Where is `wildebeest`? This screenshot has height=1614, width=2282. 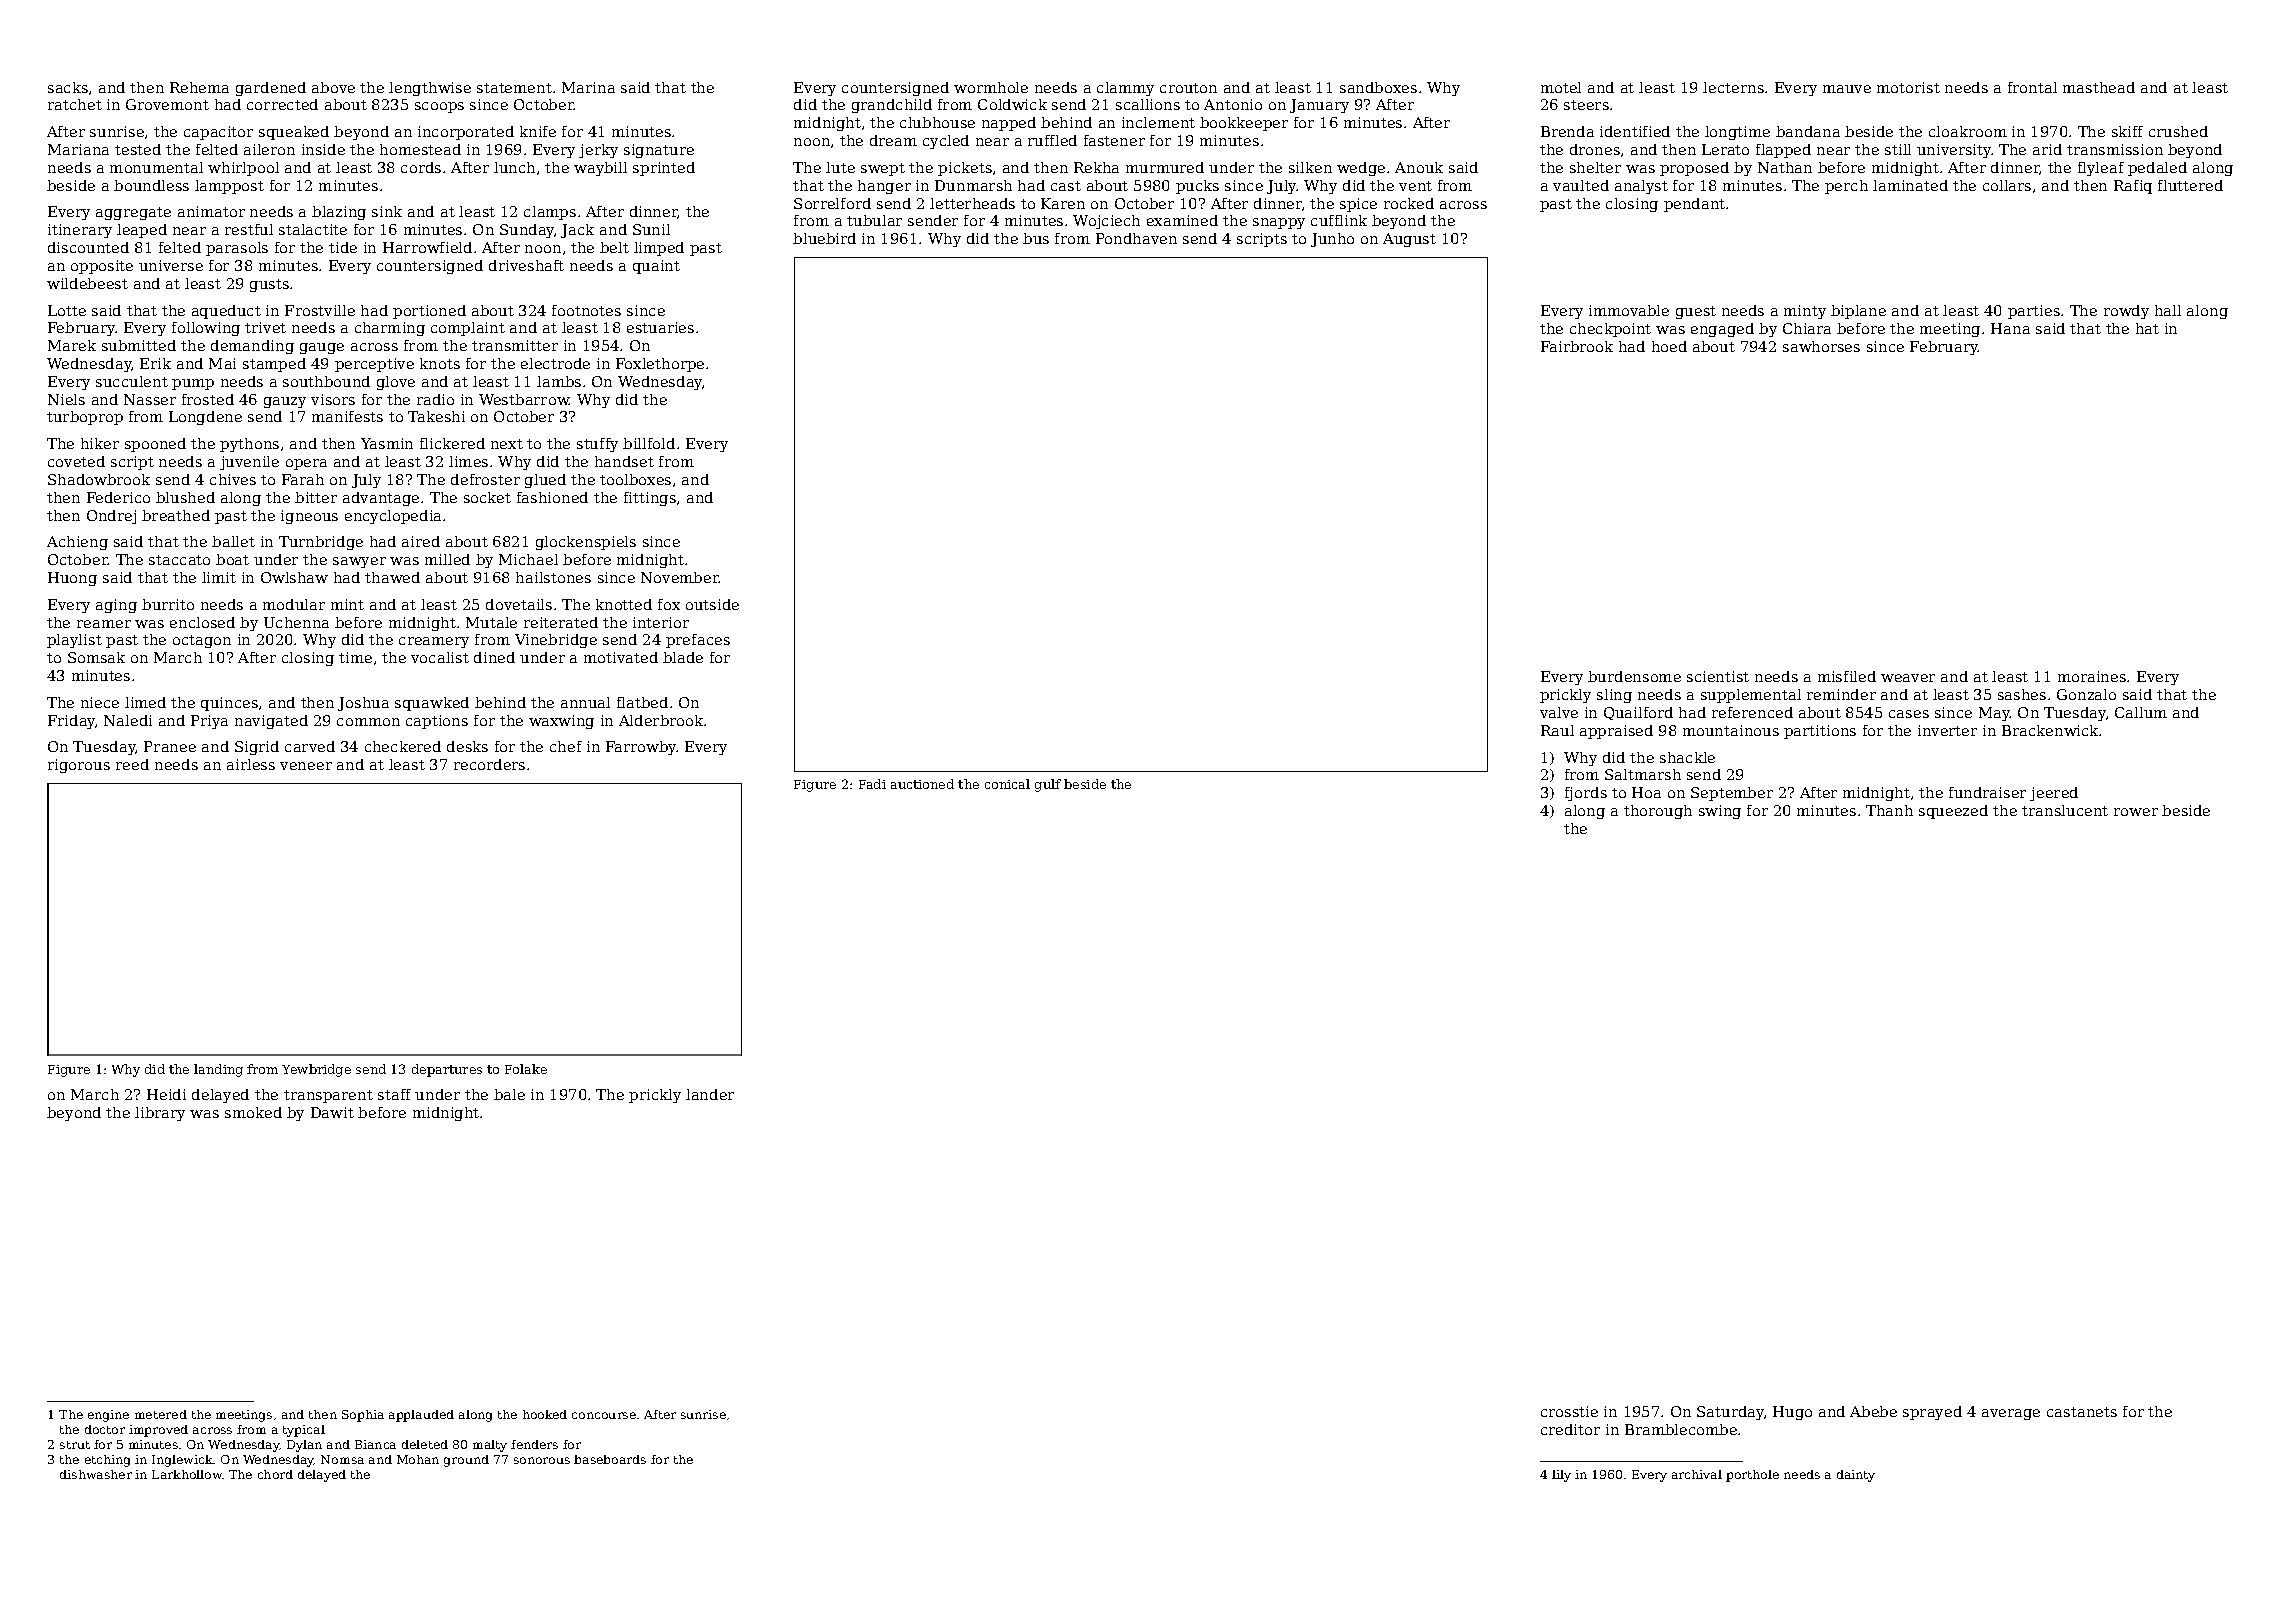 wildebeest is located at coordinates (87, 283).
